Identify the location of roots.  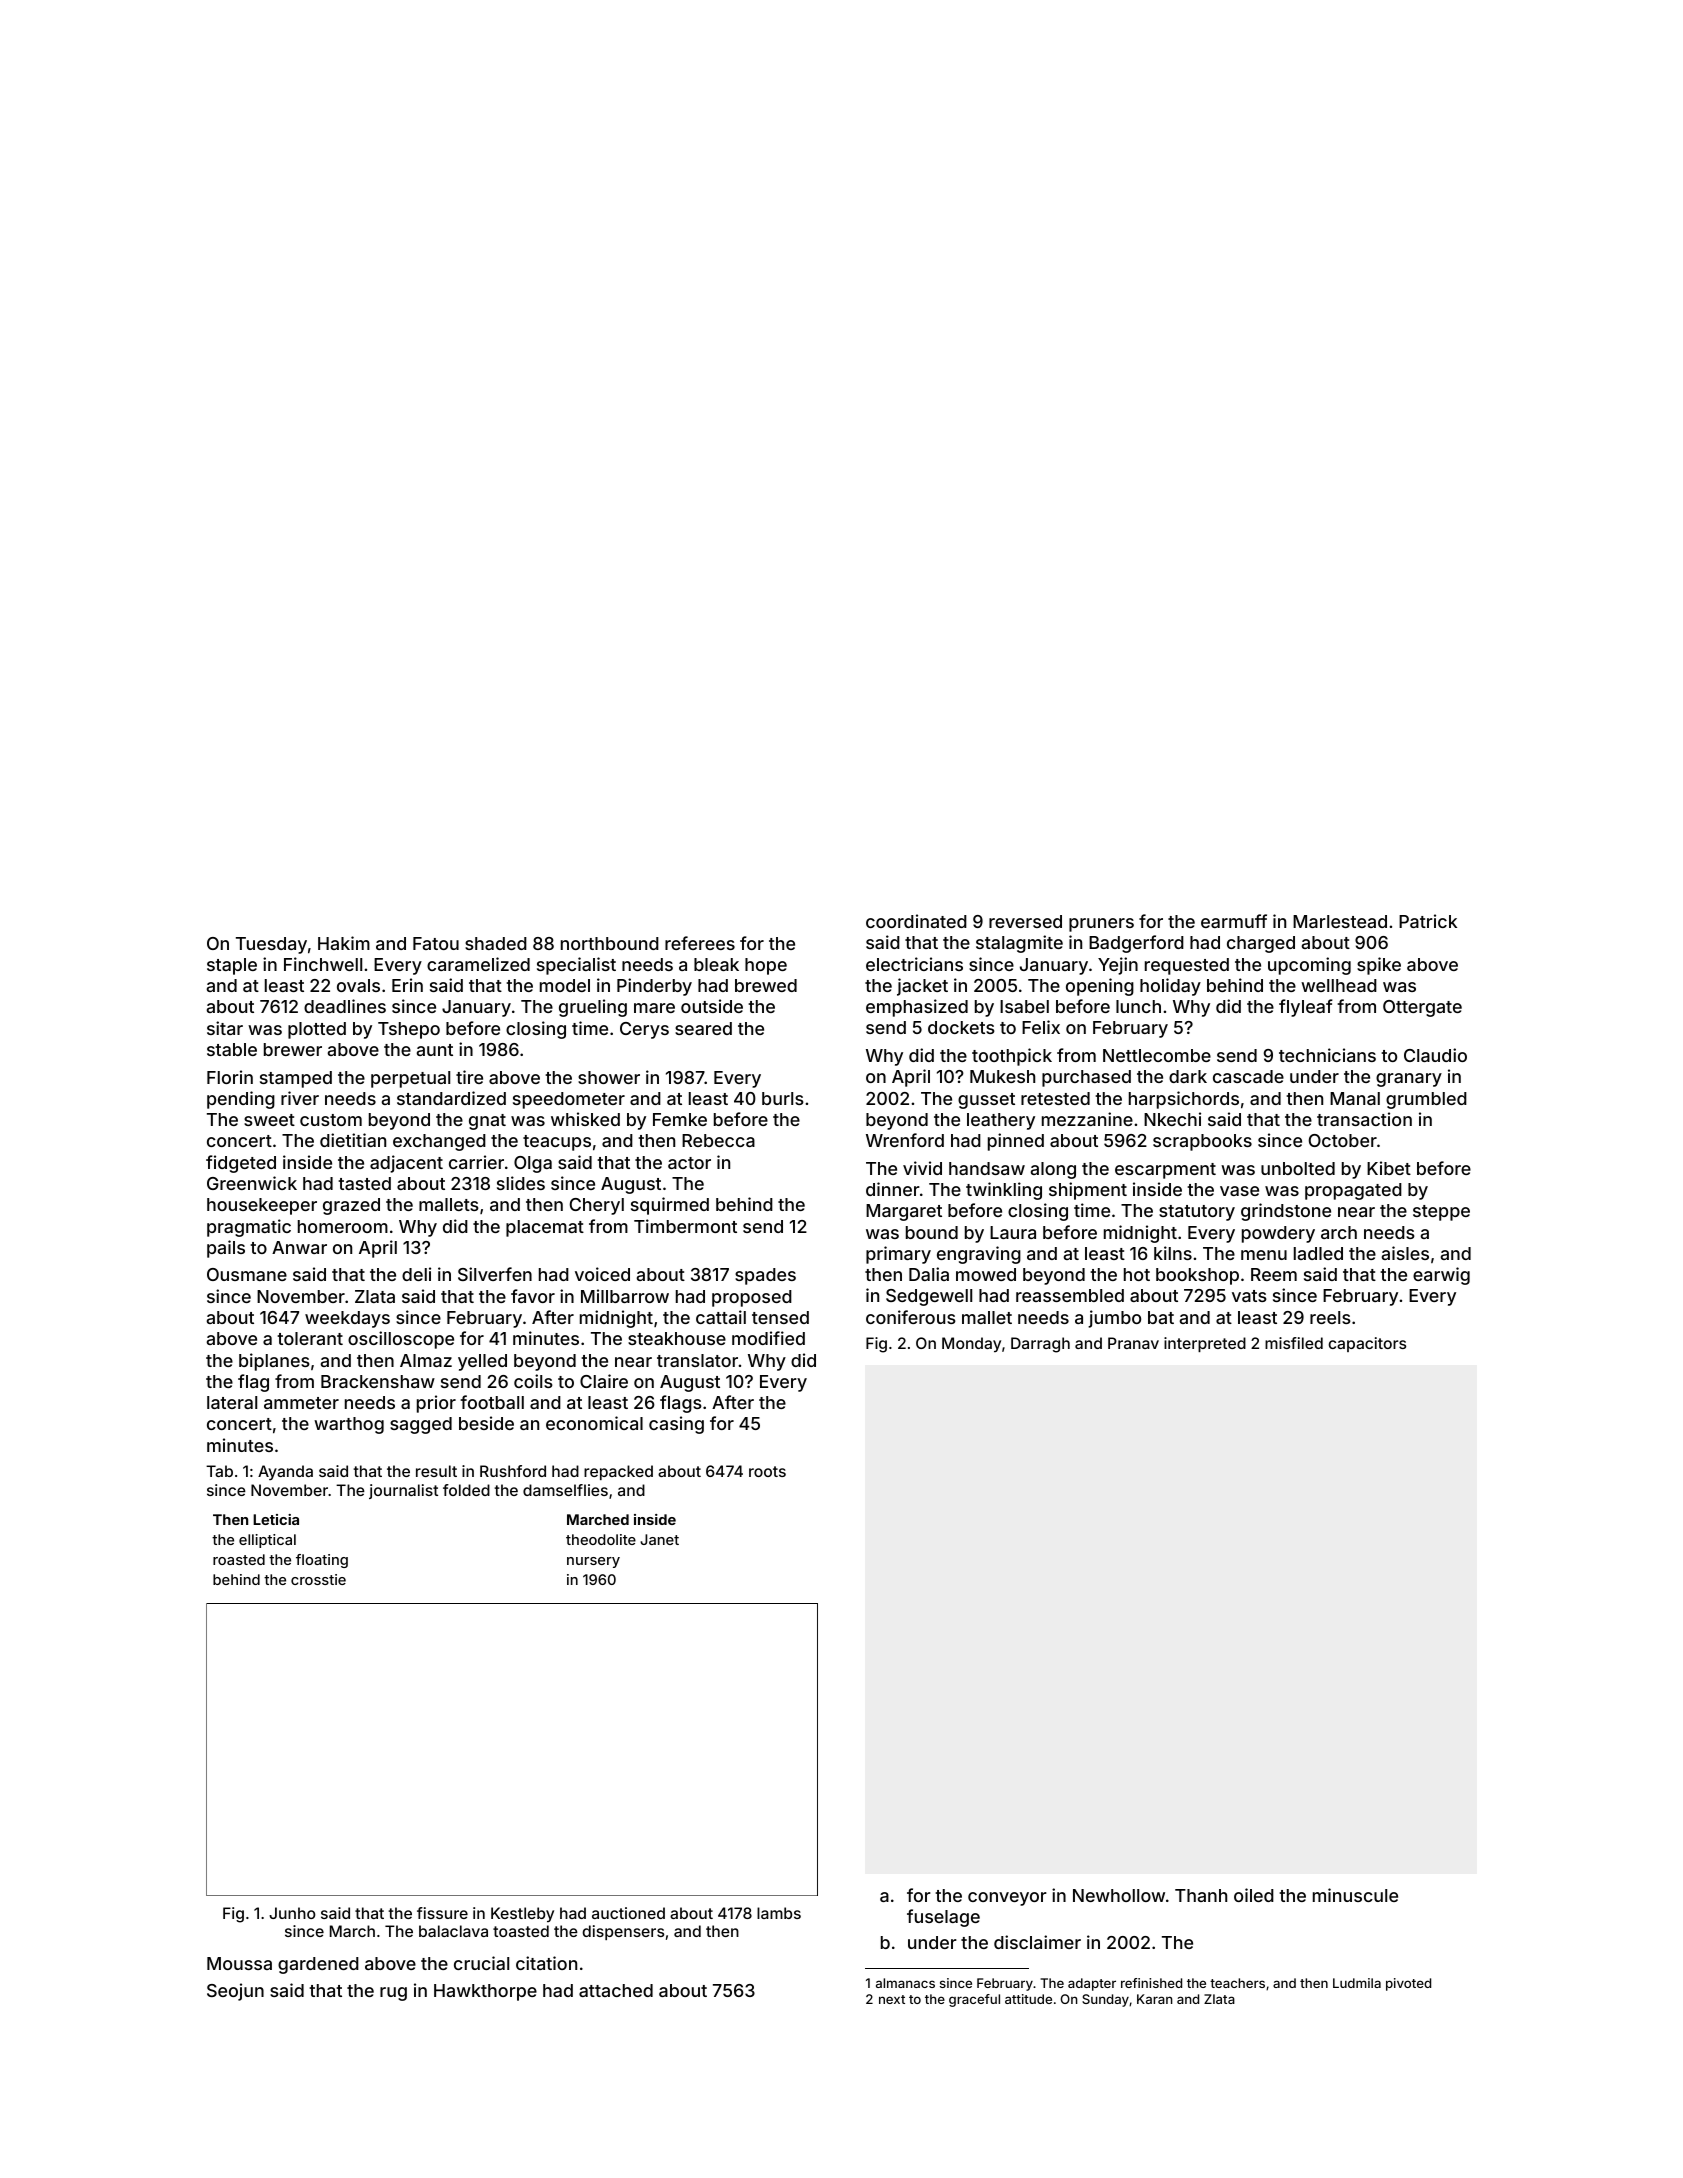
(767, 1471).
